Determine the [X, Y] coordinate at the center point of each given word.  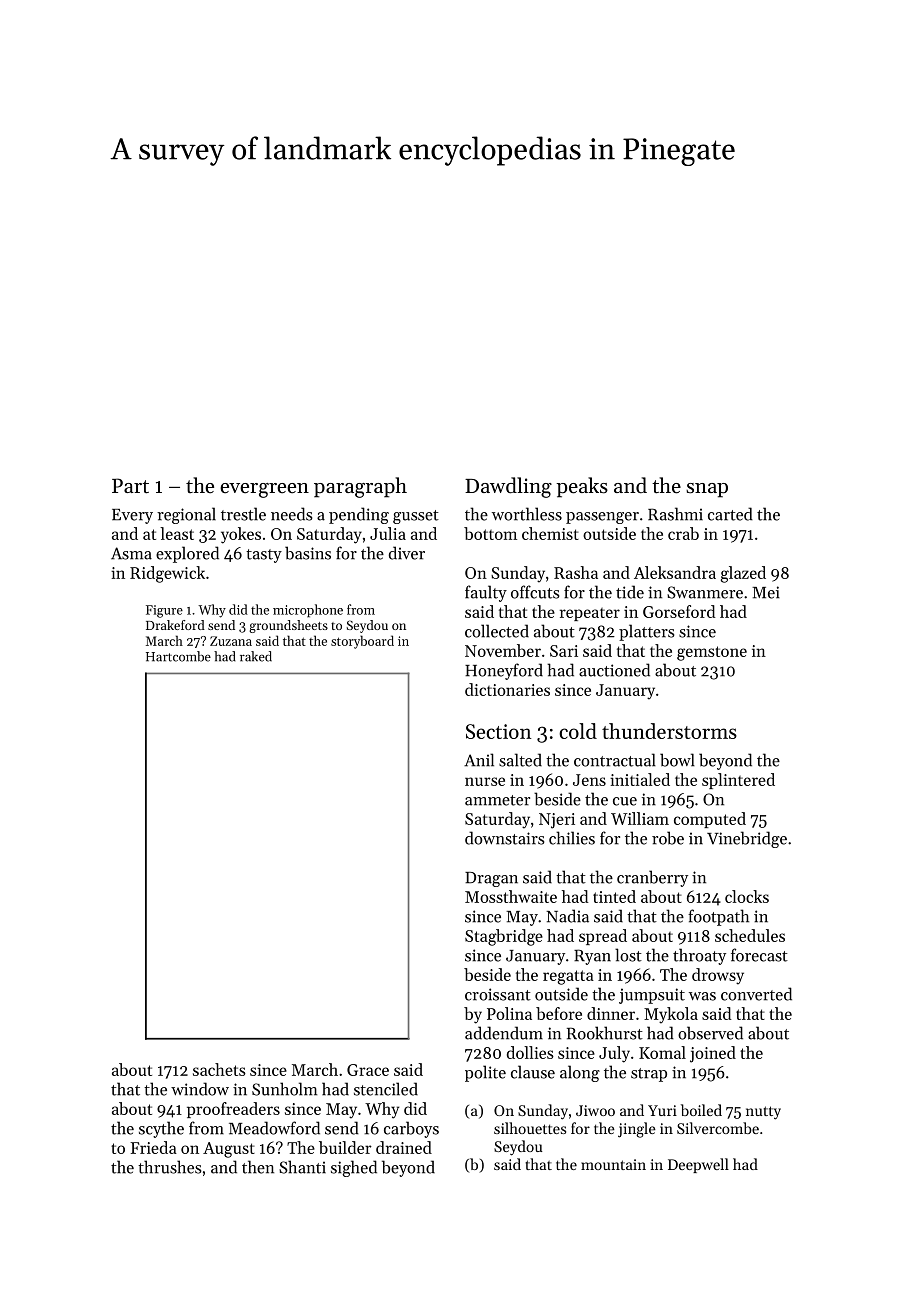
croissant [498, 994]
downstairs [504, 838]
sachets [219, 1069]
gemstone [712, 653]
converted [756, 994]
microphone [308, 611]
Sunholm [284, 1089]
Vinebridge [747, 839]
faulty [486, 593]
